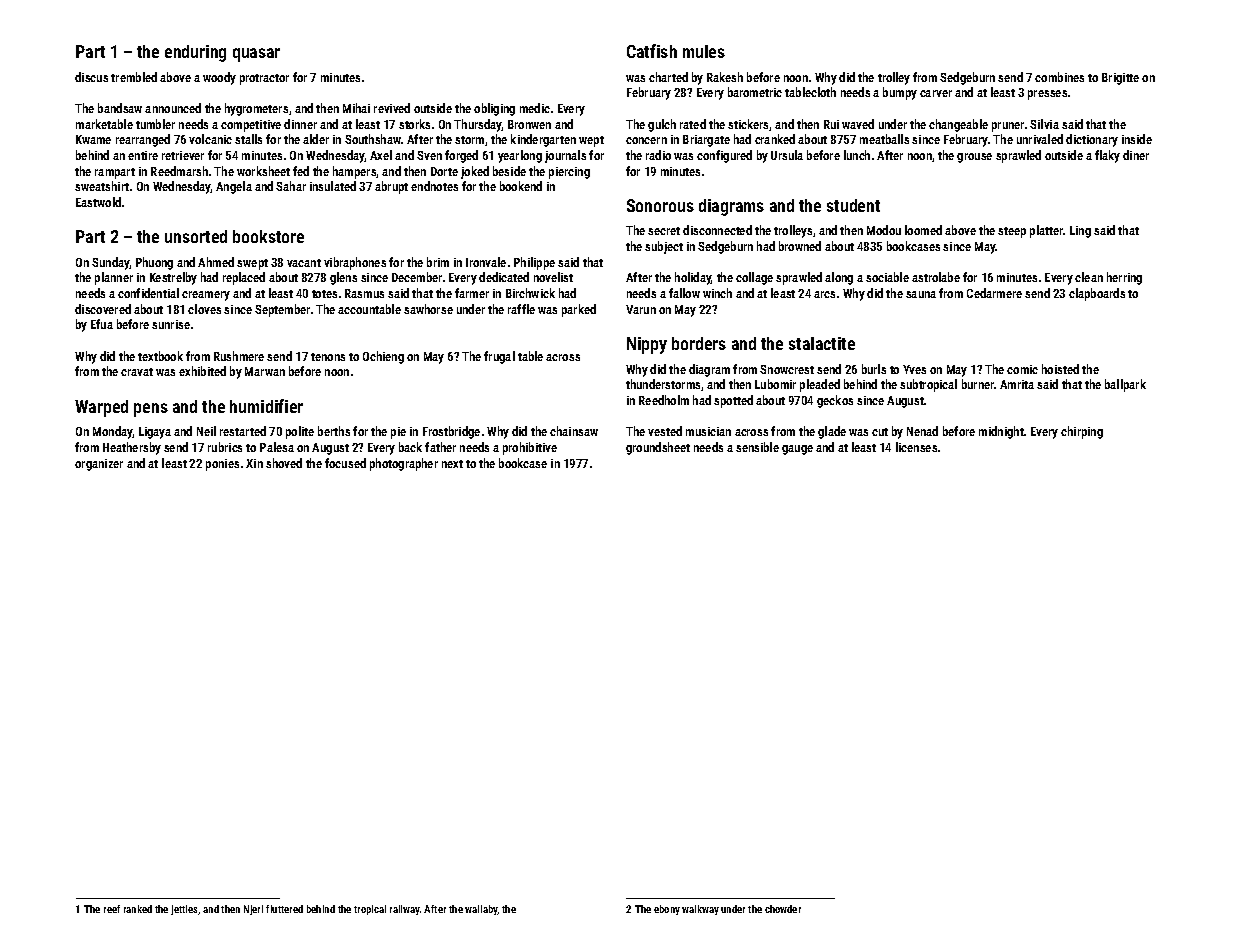 The height and width of the document is (952, 1233). I want to click on charted, so click(668, 77).
